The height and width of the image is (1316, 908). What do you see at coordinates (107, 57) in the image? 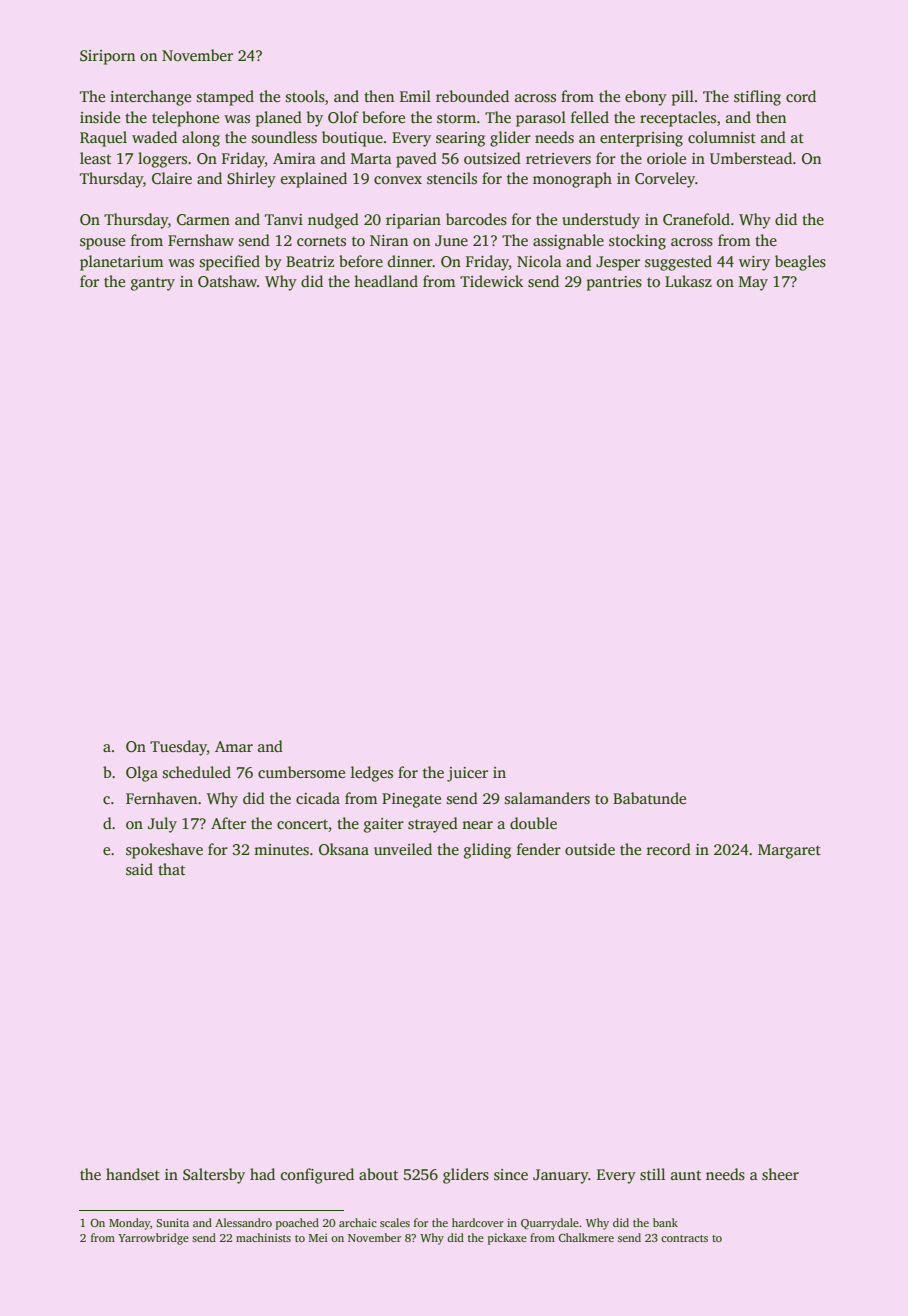
I see `Siriporn` at bounding box center [107, 57].
